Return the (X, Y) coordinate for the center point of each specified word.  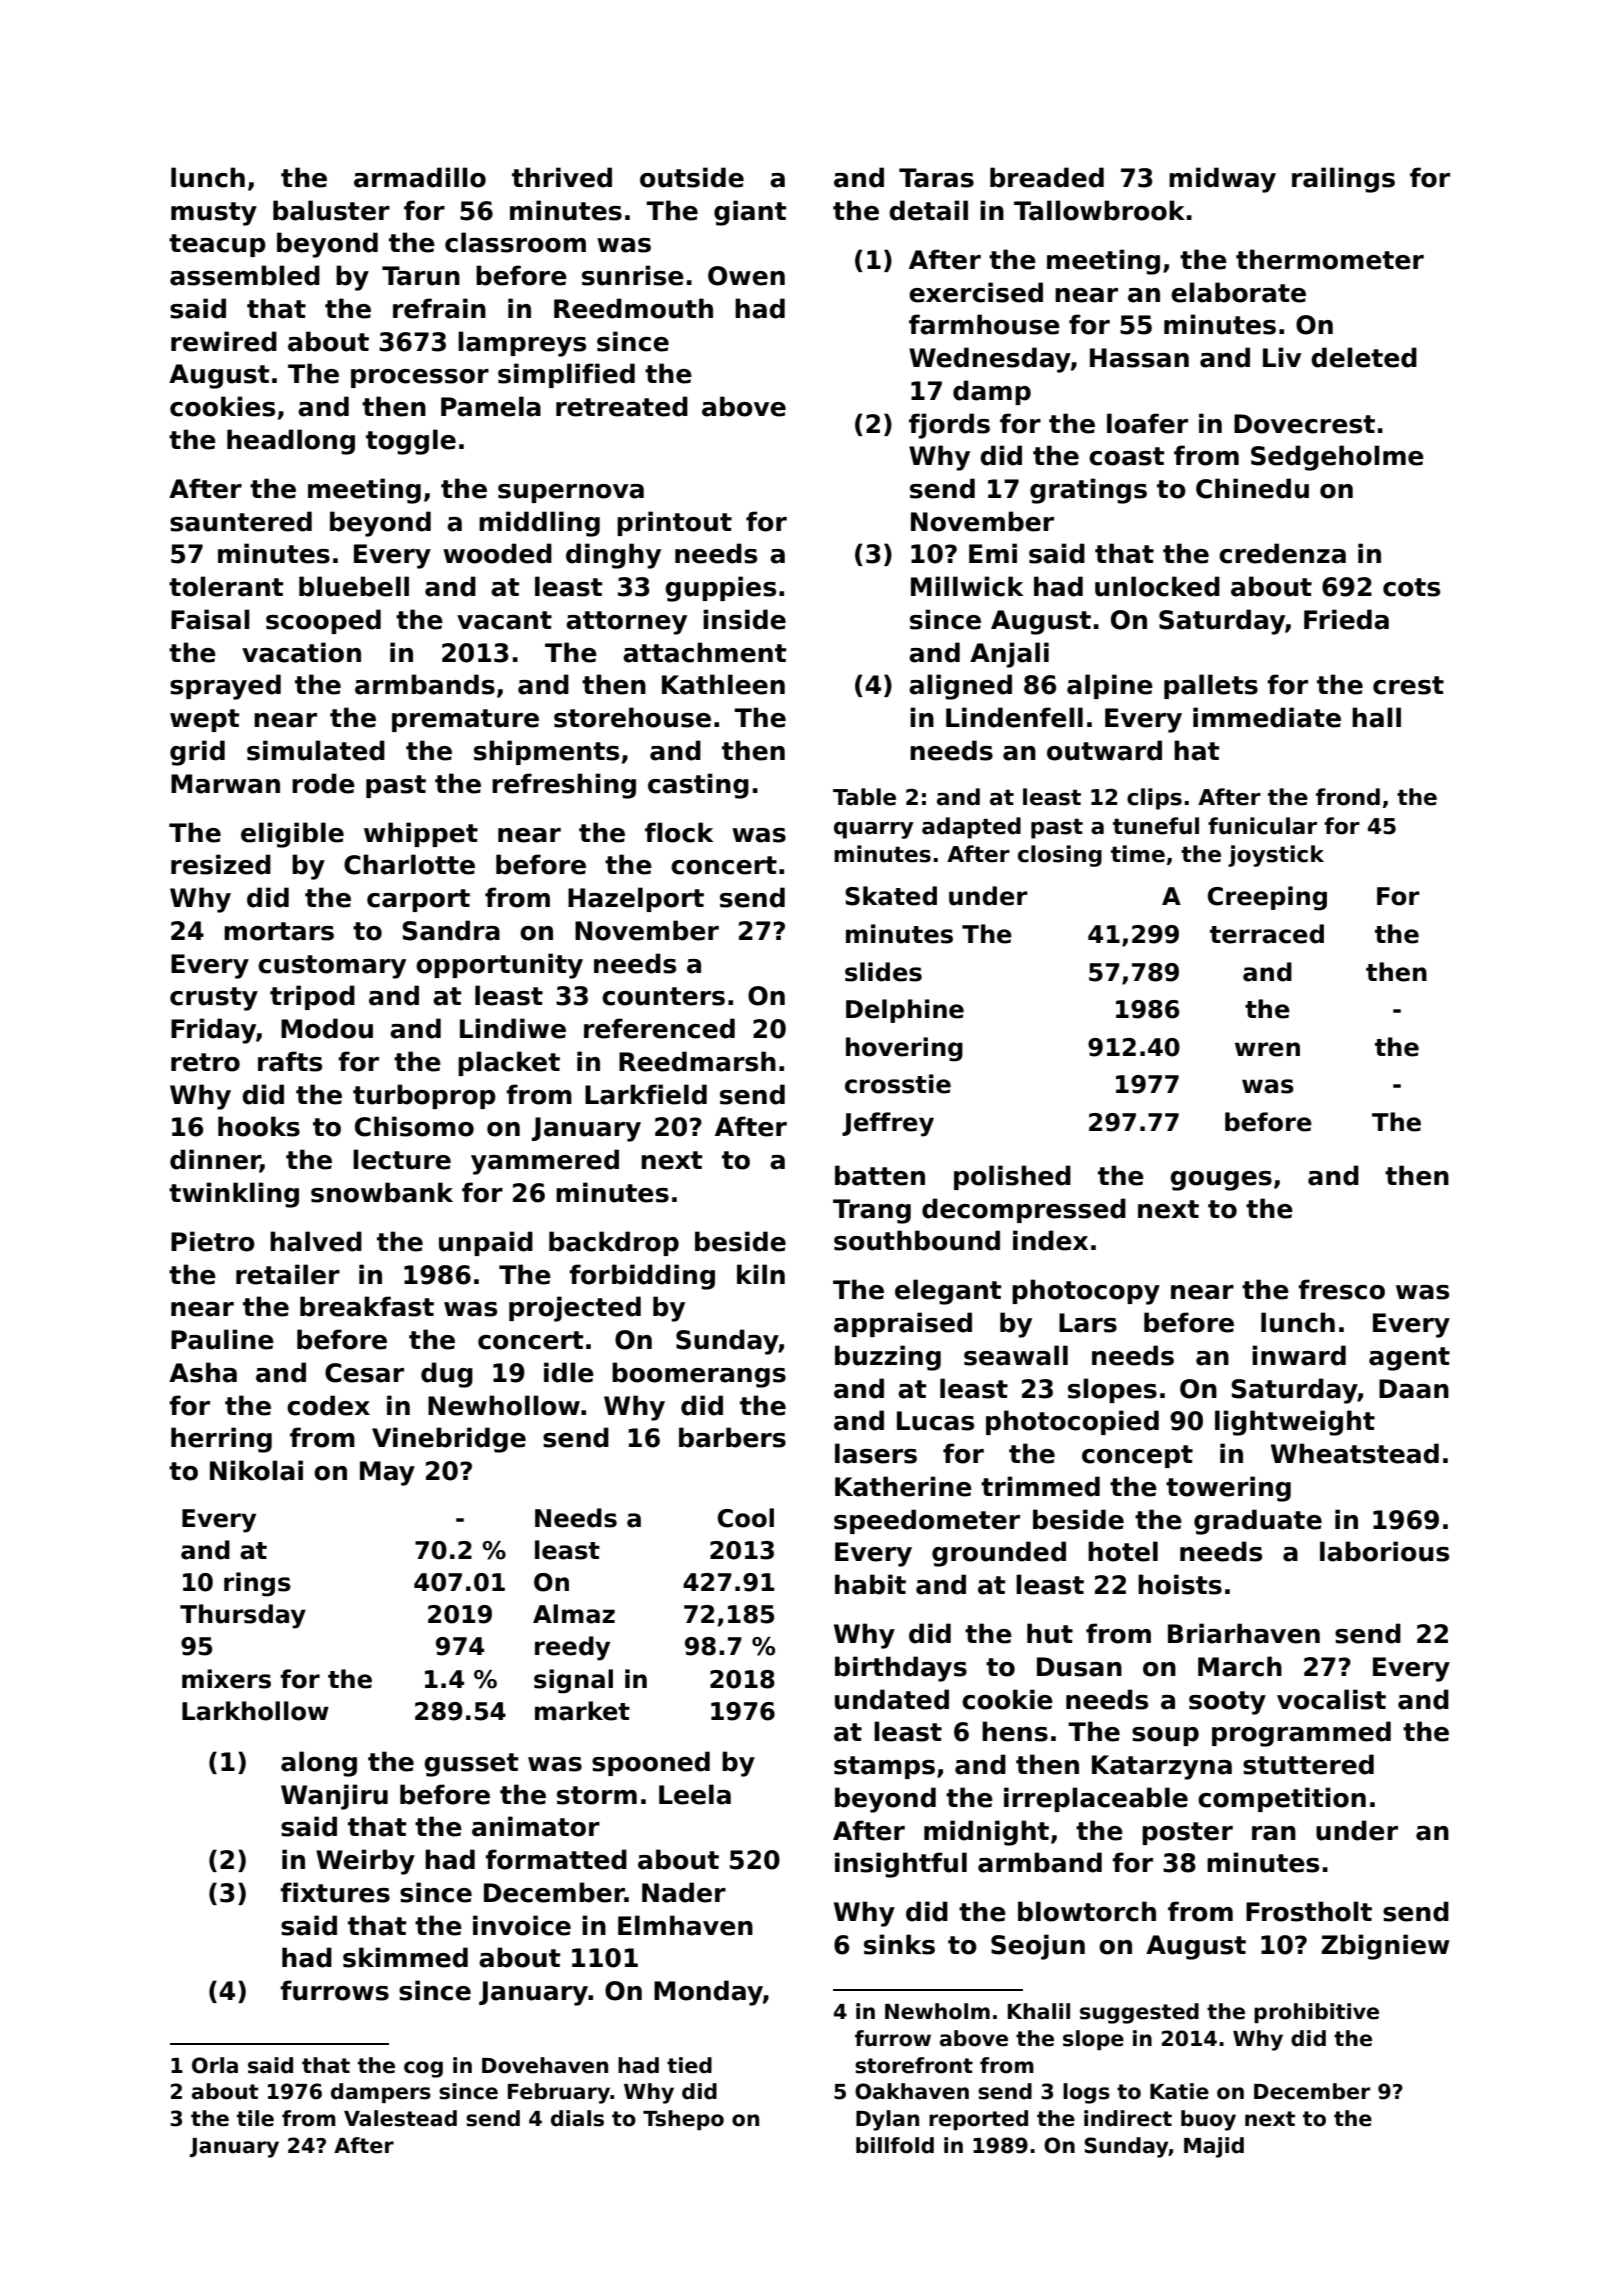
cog (423, 2069)
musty (214, 214)
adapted (971, 828)
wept (204, 720)
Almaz (574, 1614)
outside (692, 177)
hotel (1123, 1551)
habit (870, 1584)
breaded (1047, 177)
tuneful (1156, 826)
